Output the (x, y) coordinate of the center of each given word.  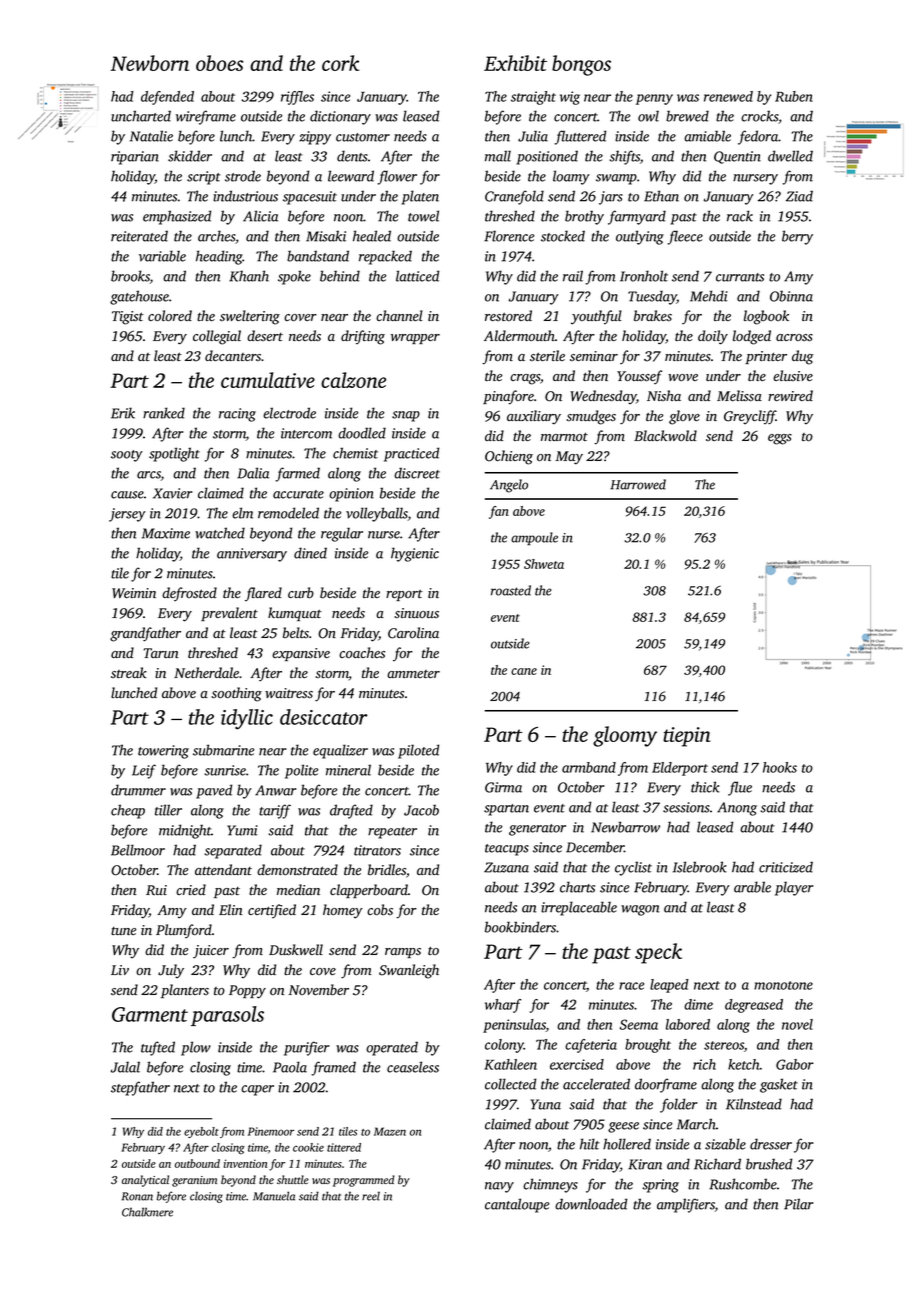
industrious (245, 196)
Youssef (639, 377)
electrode (289, 413)
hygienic (415, 554)
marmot (564, 437)
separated (233, 851)
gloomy (625, 736)
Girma (503, 787)
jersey (127, 515)
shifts (624, 157)
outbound (197, 1163)
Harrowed (638, 484)
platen (420, 197)
